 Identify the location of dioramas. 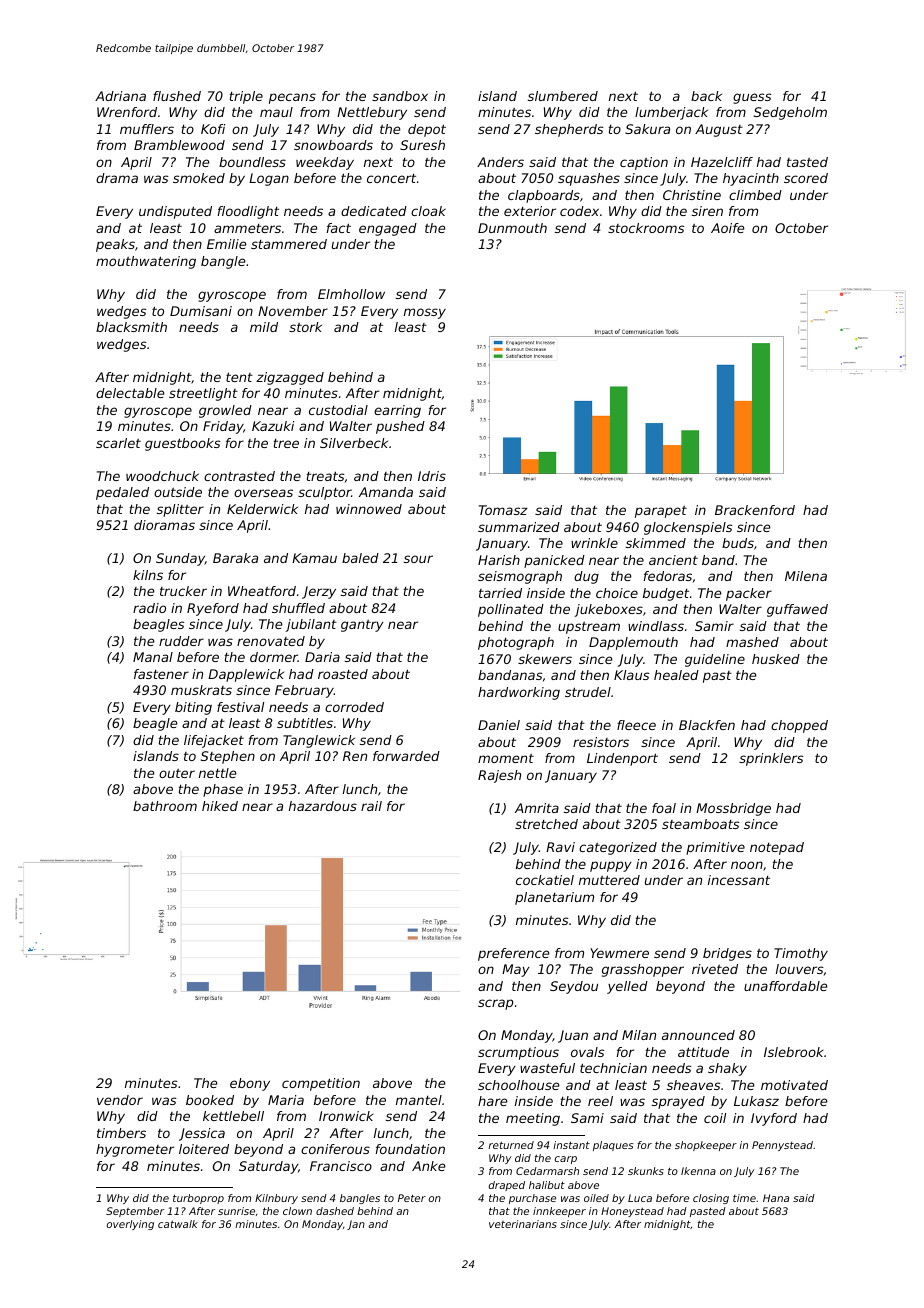
(164, 525).
